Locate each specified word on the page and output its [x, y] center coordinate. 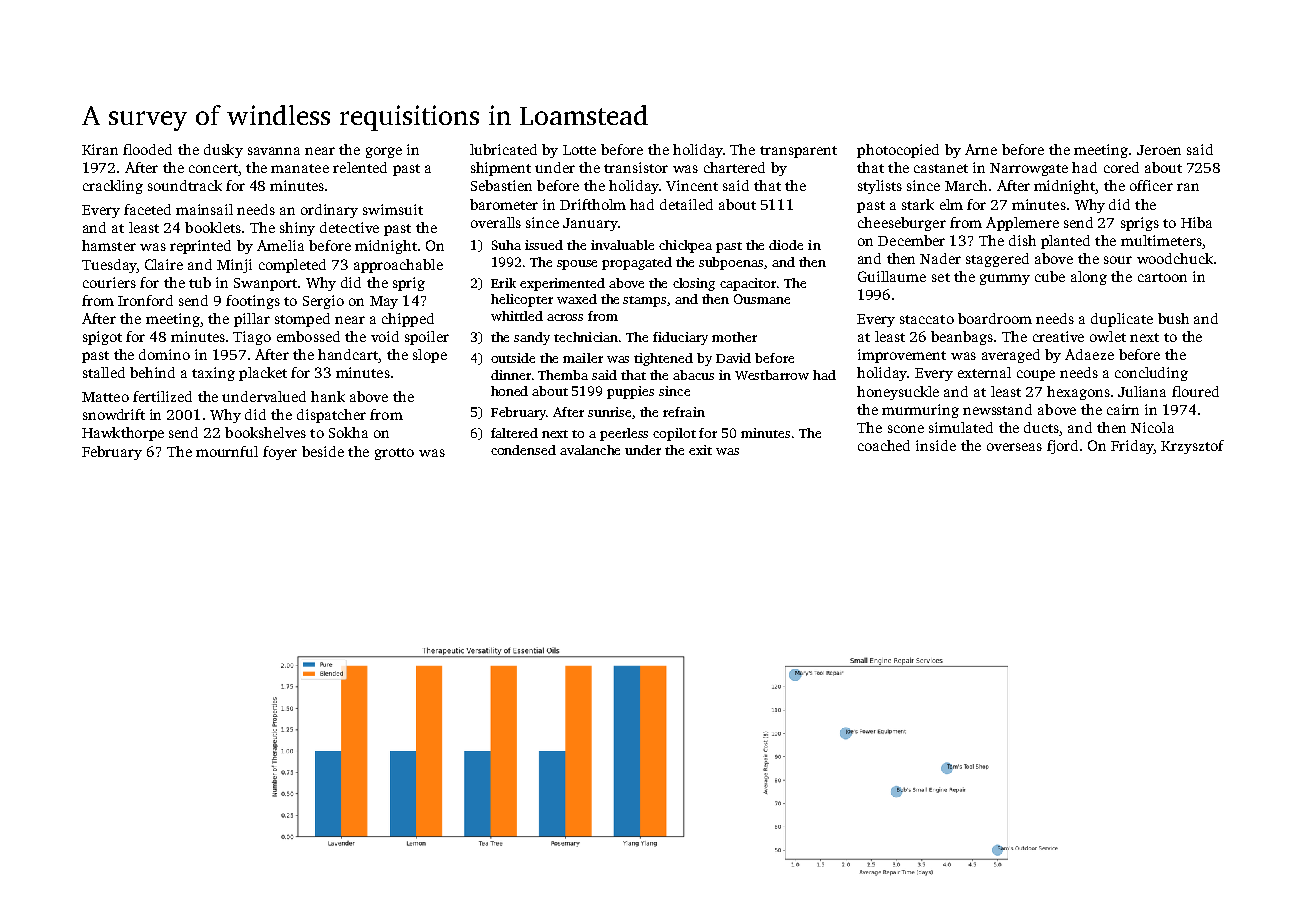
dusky [223, 151]
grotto [394, 454]
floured [1195, 391]
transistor [636, 167]
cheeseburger [902, 224]
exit [700, 450]
